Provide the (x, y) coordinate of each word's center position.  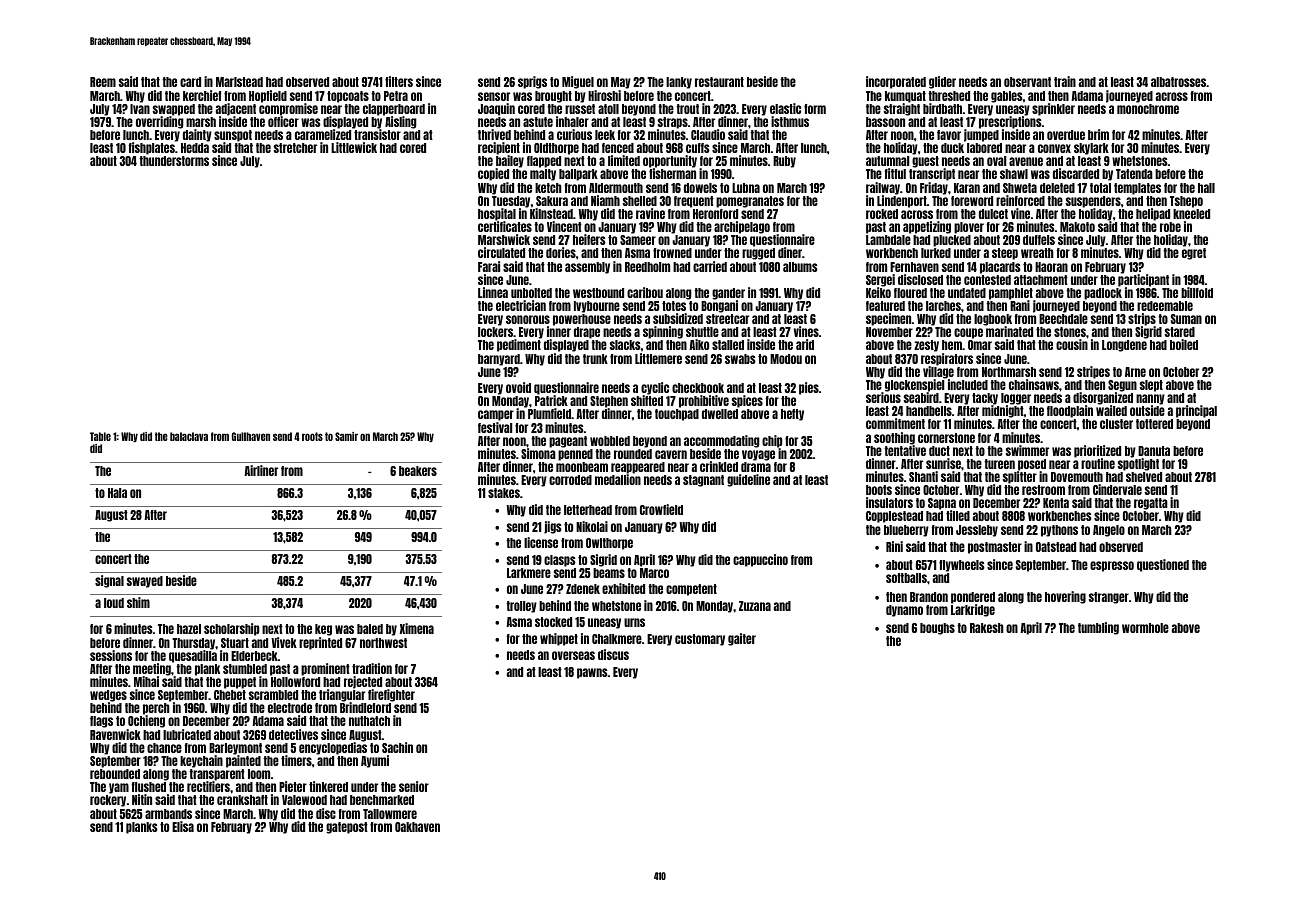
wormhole (1145, 628)
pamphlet (1011, 294)
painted (243, 761)
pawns (592, 673)
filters (399, 81)
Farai (489, 266)
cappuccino (760, 560)
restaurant (719, 82)
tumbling (1098, 628)
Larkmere (529, 573)
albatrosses (1178, 82)
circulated (501, 252)
